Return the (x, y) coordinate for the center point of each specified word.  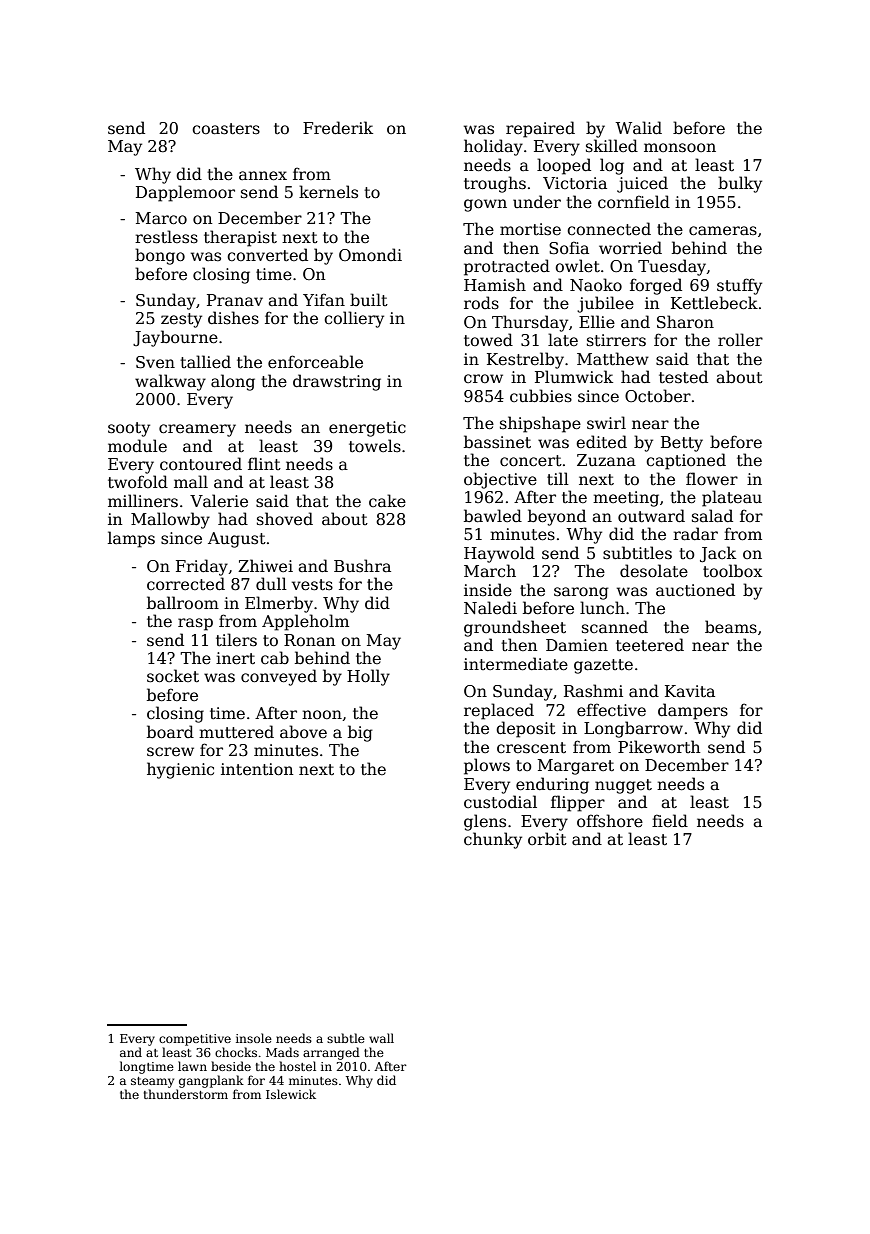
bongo (160, 256)
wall (381, 1038)
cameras (723, 231)
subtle (346, 1038)
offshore (610, 821)
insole (254, 1038)
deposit (526, 729)
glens (485, 822)
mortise (530, 229)
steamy (152, 1082)
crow (483, 378)
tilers (236, 640)
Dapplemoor (185, 193)
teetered (650, 645)
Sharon (685, 322)
